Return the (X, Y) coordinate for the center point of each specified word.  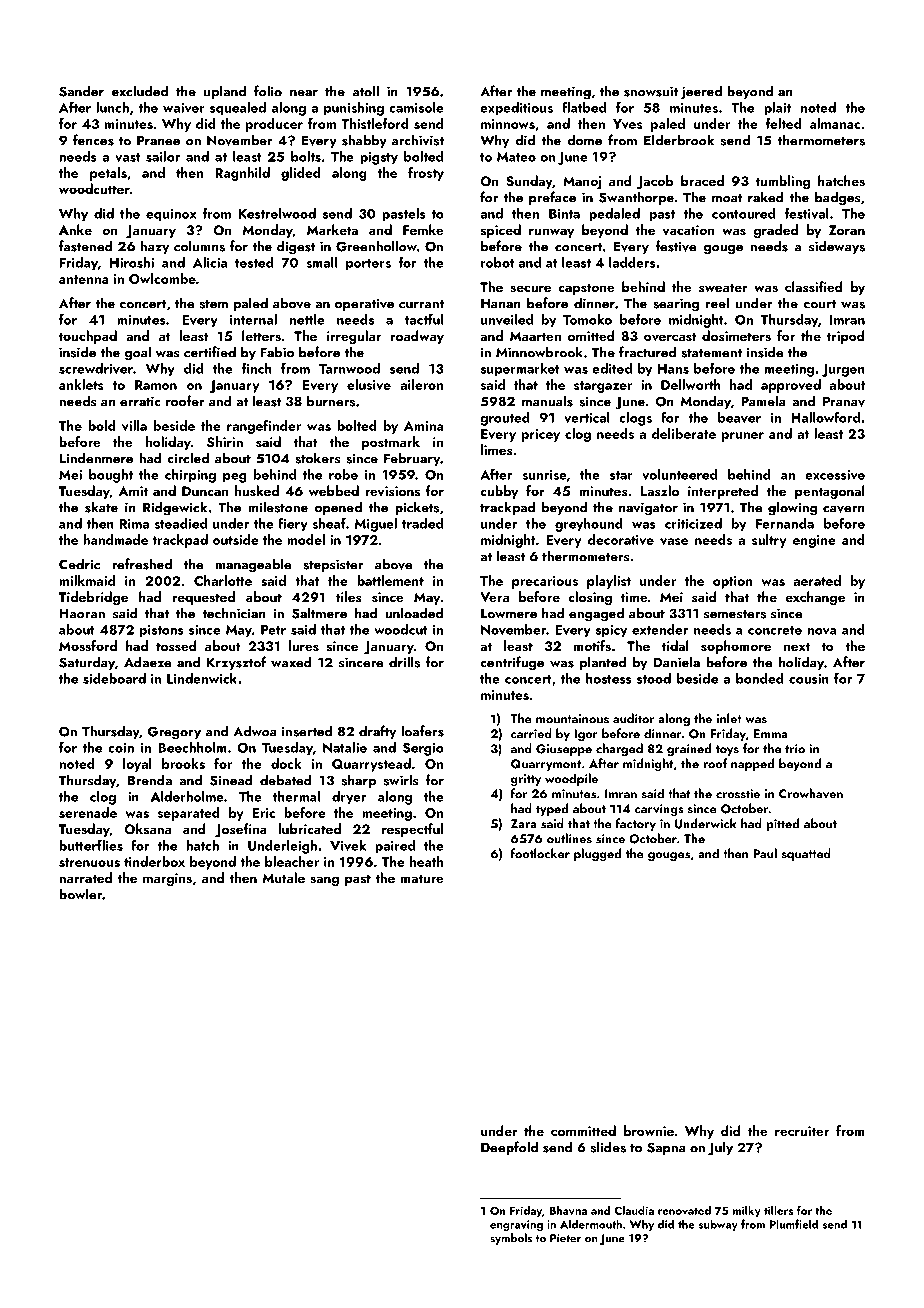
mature (422, 878)
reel (717, 303)
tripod (846, 337)
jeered (701, 92)
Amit (133, 491)
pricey (541, 435)
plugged (597, 854)
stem (214, 304)
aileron (421, 384)
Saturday (87, 663)
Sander (81, 91)
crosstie (738, 794)
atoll (366, 91)
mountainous (572, 719)
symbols (511, 1239)
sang (324, 881)
